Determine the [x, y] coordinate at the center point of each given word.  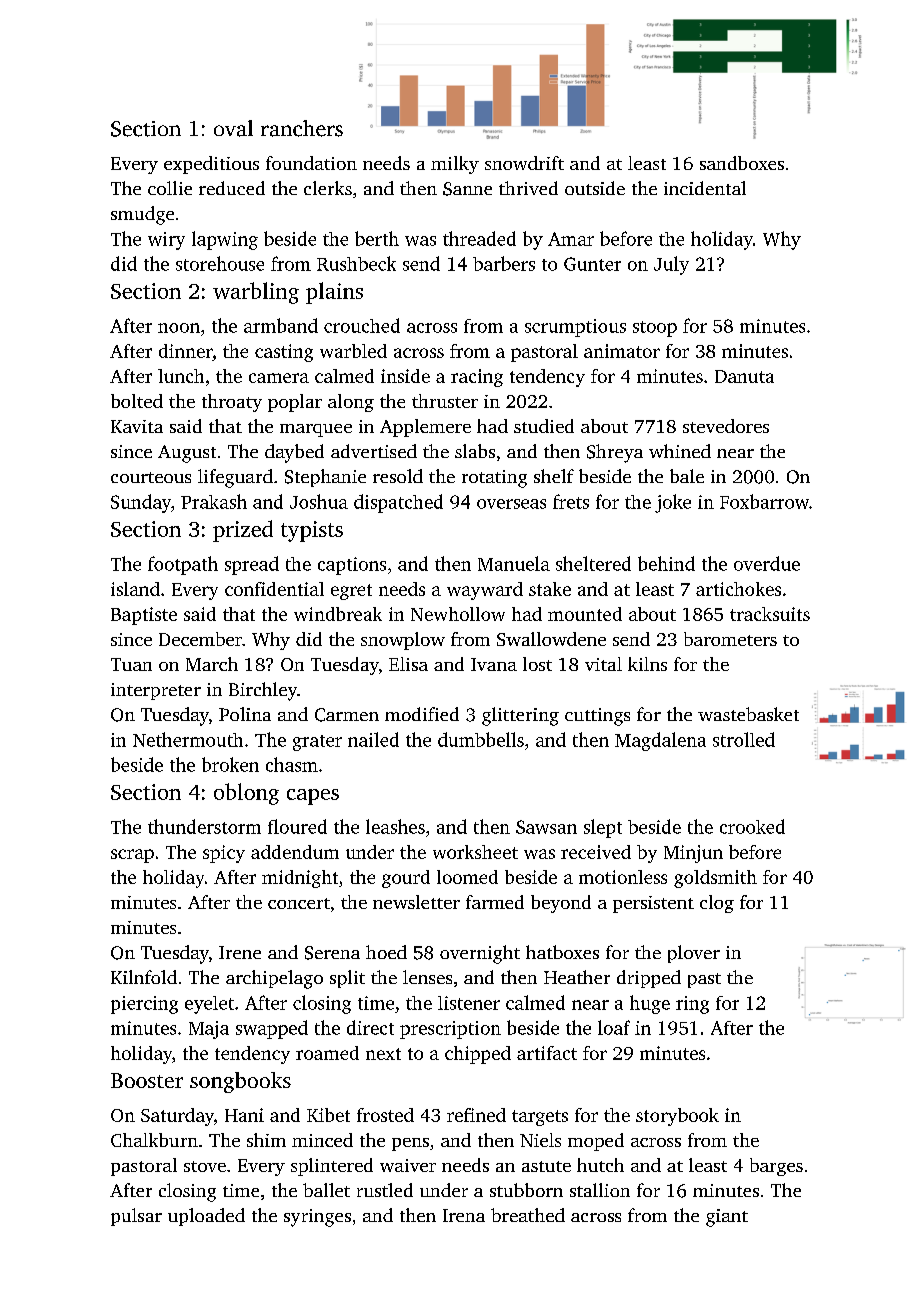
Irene [240, 952]
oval [233, 128]
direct [370, 1027]
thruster [445, 401]
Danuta [744, 376]
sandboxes [742, 163]
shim [266, 1140]
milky [455, 165]
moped [596, 1142]
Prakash [214, 501]
